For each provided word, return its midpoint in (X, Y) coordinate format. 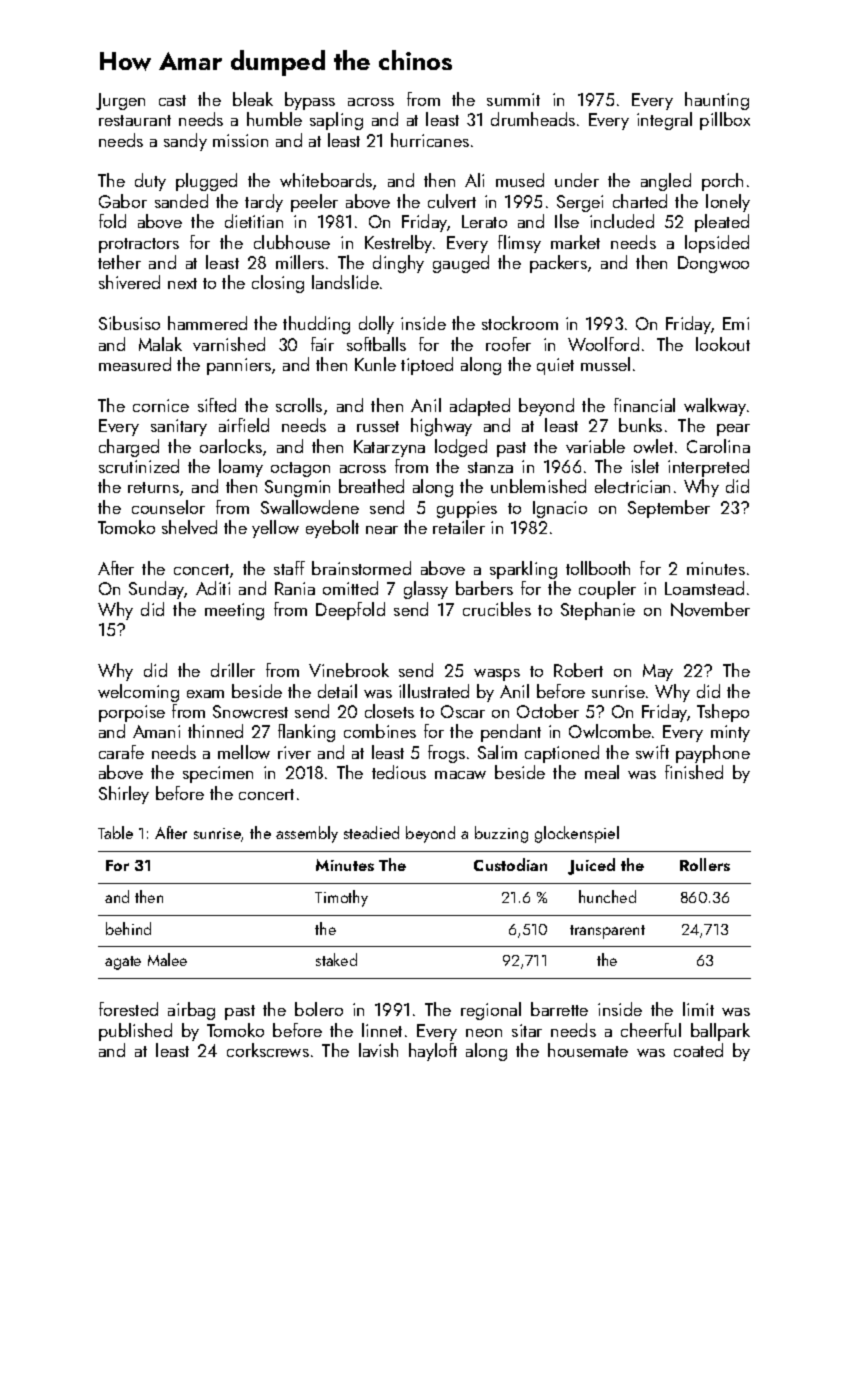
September (669, 509)
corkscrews (268, 1050)
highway (441, 427)
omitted (350, 588)
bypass (310, 101)
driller (233, 670)
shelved (189, 527)
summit (513, 99)
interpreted (708, 468)
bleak (253, 99)
